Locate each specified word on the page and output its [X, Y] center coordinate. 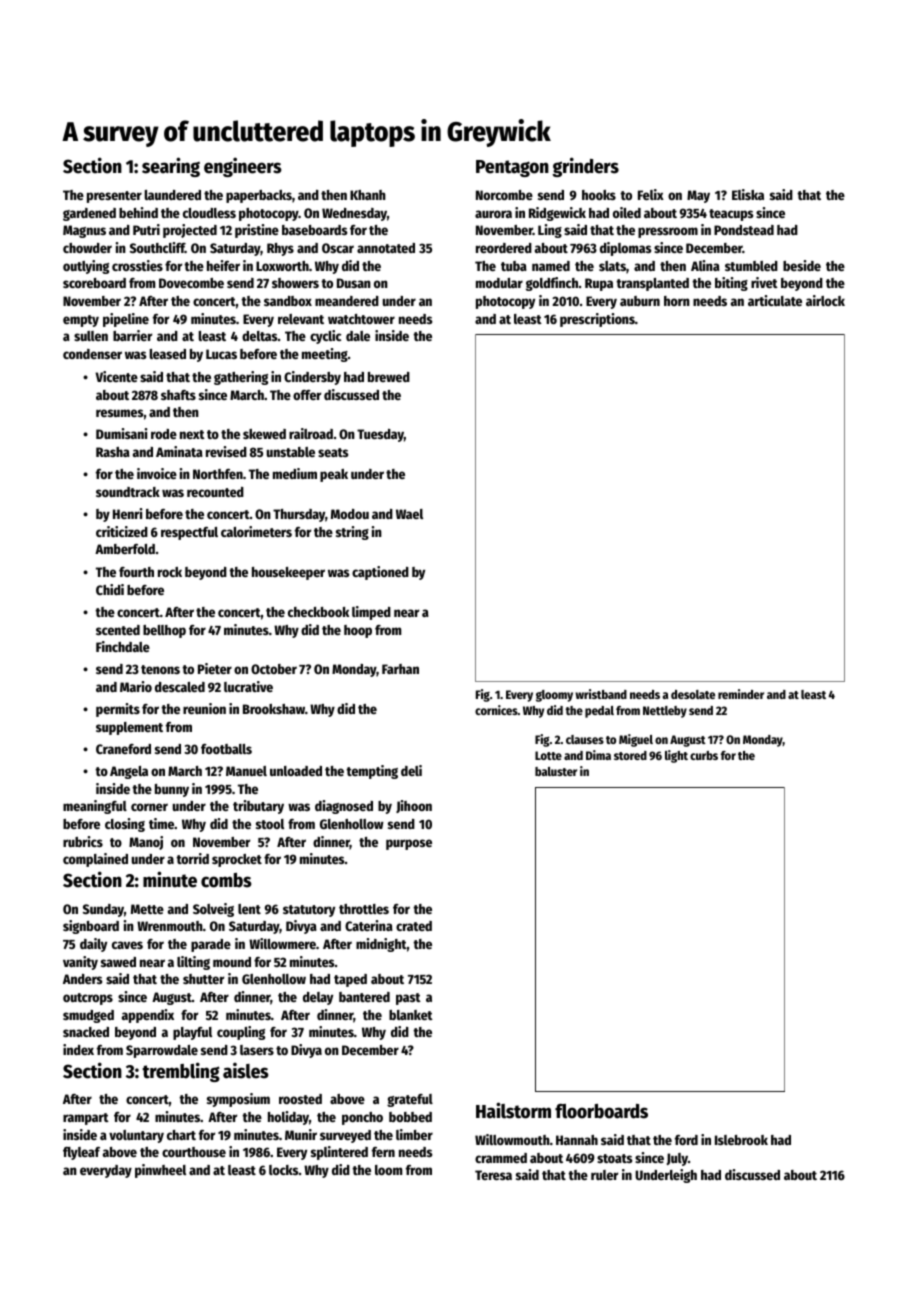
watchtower [361, 319]
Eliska [748, 194]
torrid [192, 858]
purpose [409, 844]
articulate [775, 300]
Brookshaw [274, 709]
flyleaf [81, 1153]
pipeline [126, 320]
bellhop [164, 631]
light [676, 756]
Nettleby [665, 712]
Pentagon [512, 168]
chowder [87, 248]
